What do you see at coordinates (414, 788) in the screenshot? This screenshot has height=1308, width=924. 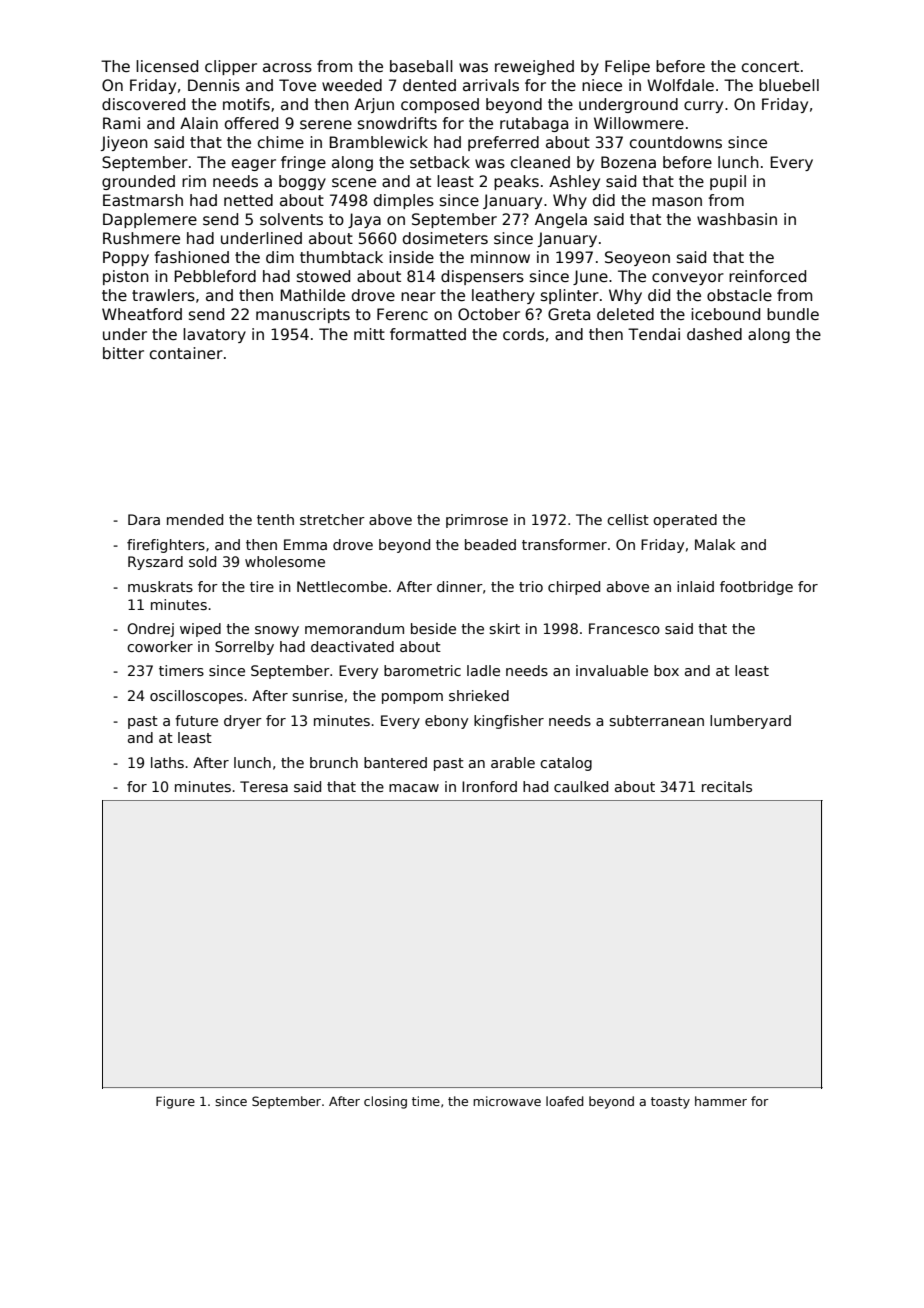 I see `macaw` at bounding box center [414, 788].
